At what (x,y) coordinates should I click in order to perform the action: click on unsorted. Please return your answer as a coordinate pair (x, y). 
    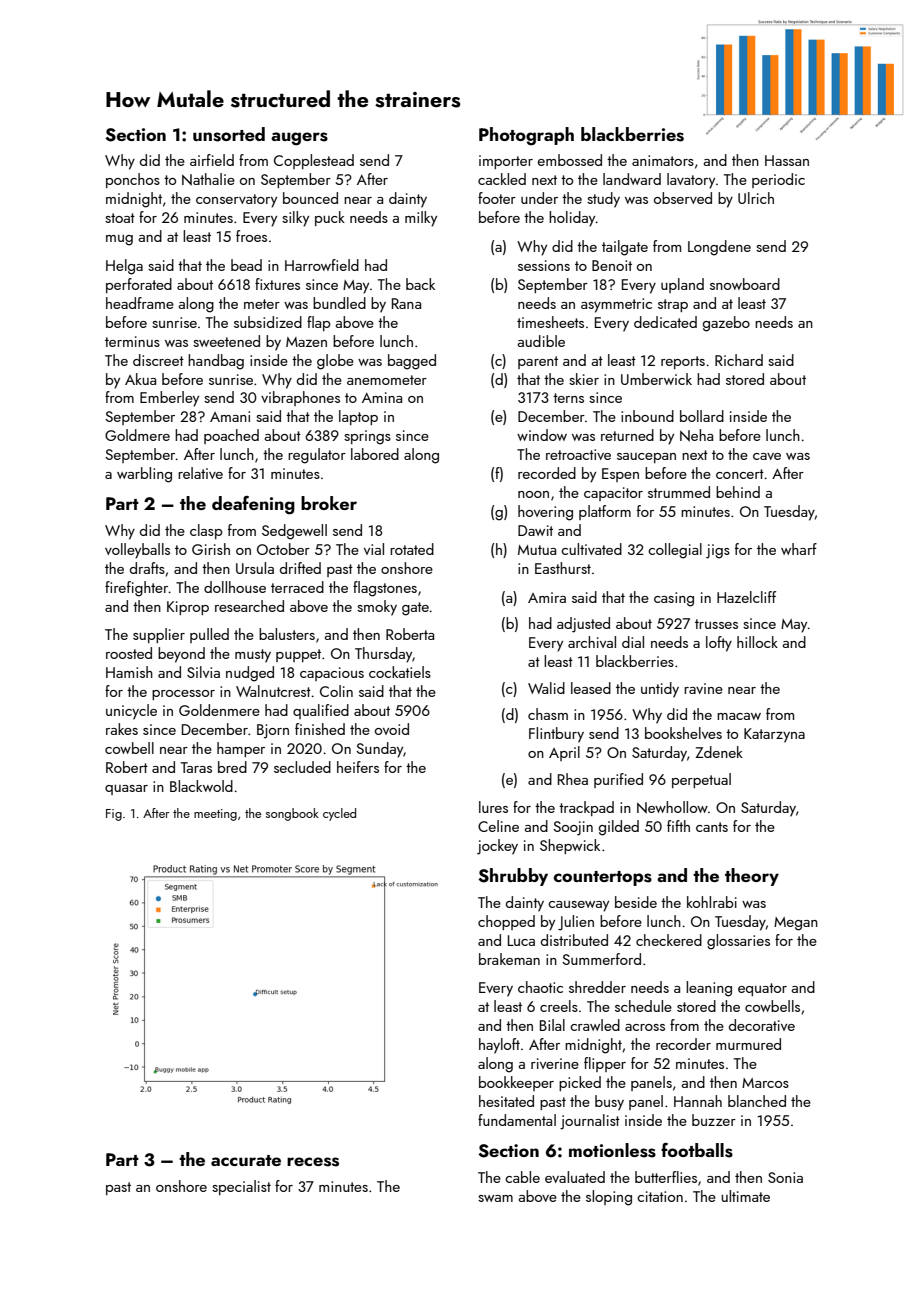
    Looking at the image, I should click on (229, 134).
